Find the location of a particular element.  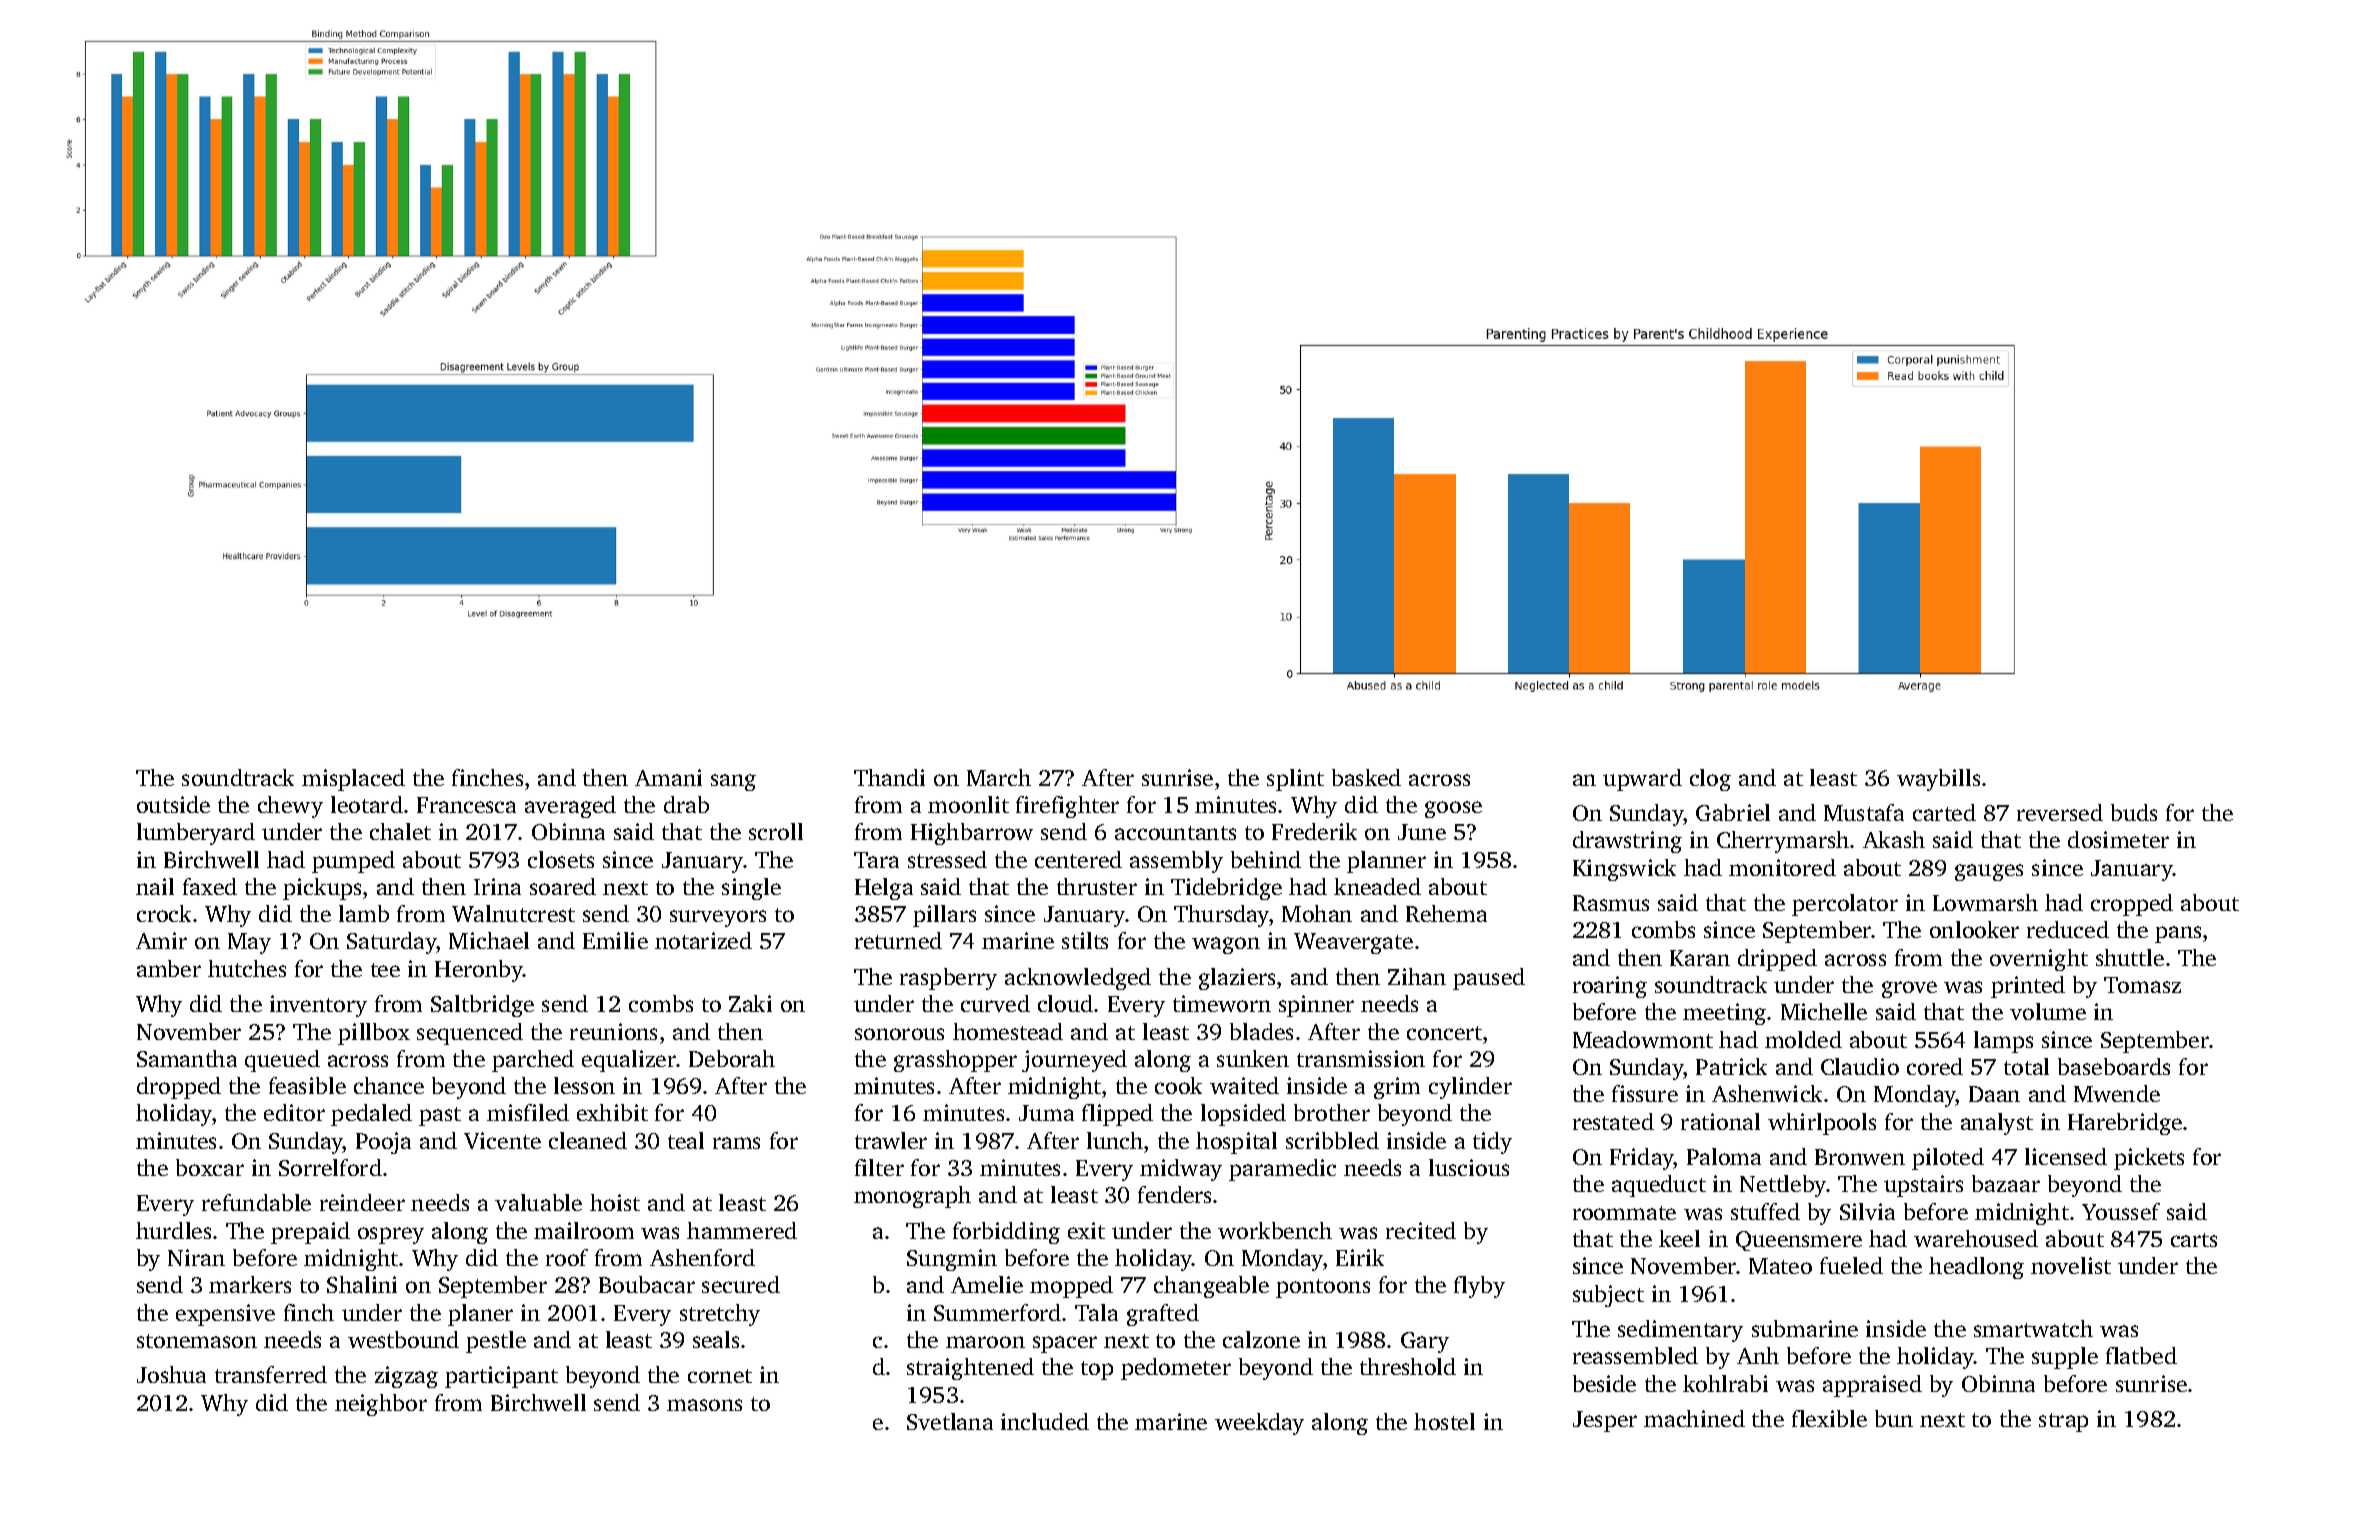

Pooja is located at coordinates (383, 1143).
